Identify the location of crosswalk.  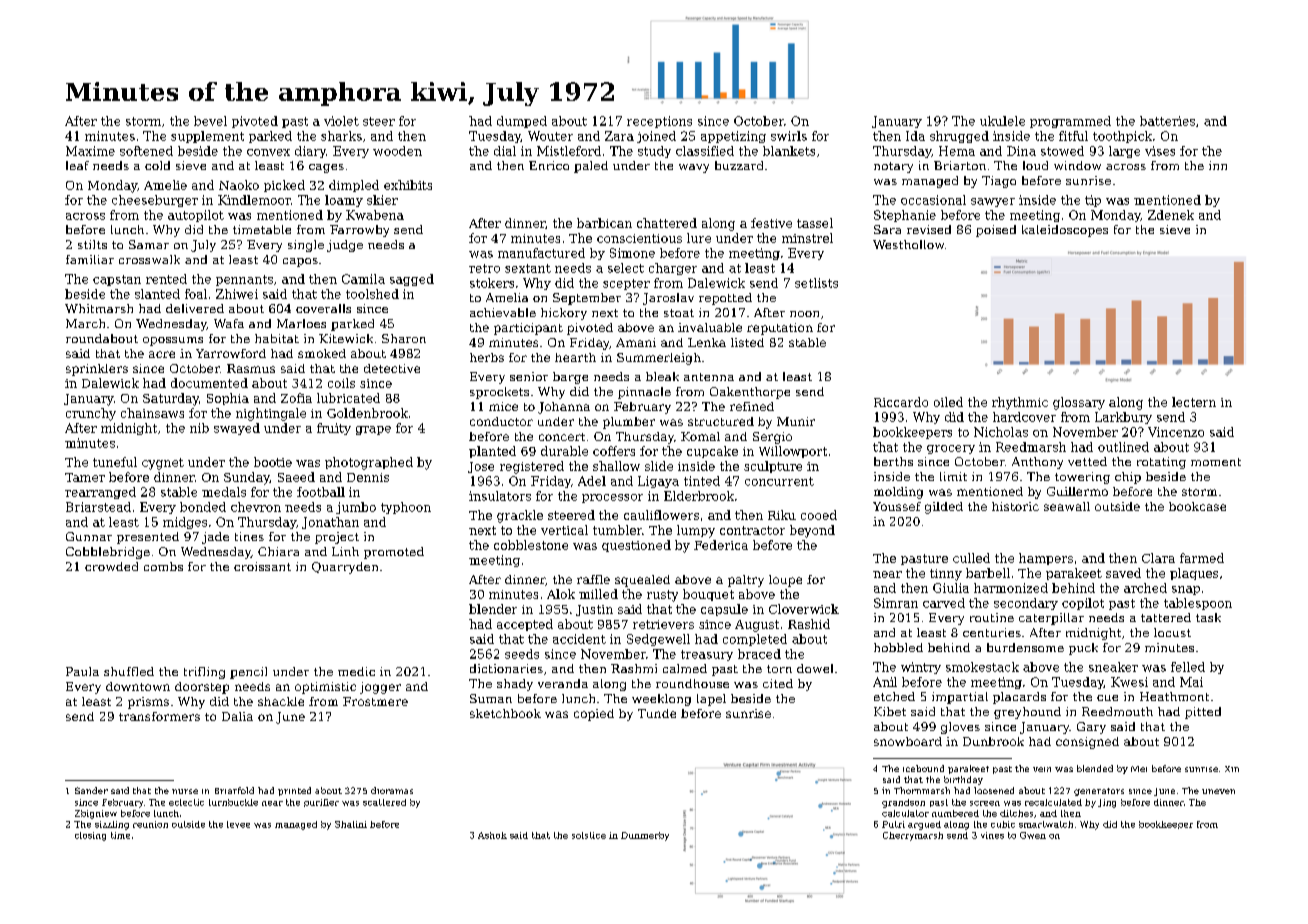
(149, 259).
